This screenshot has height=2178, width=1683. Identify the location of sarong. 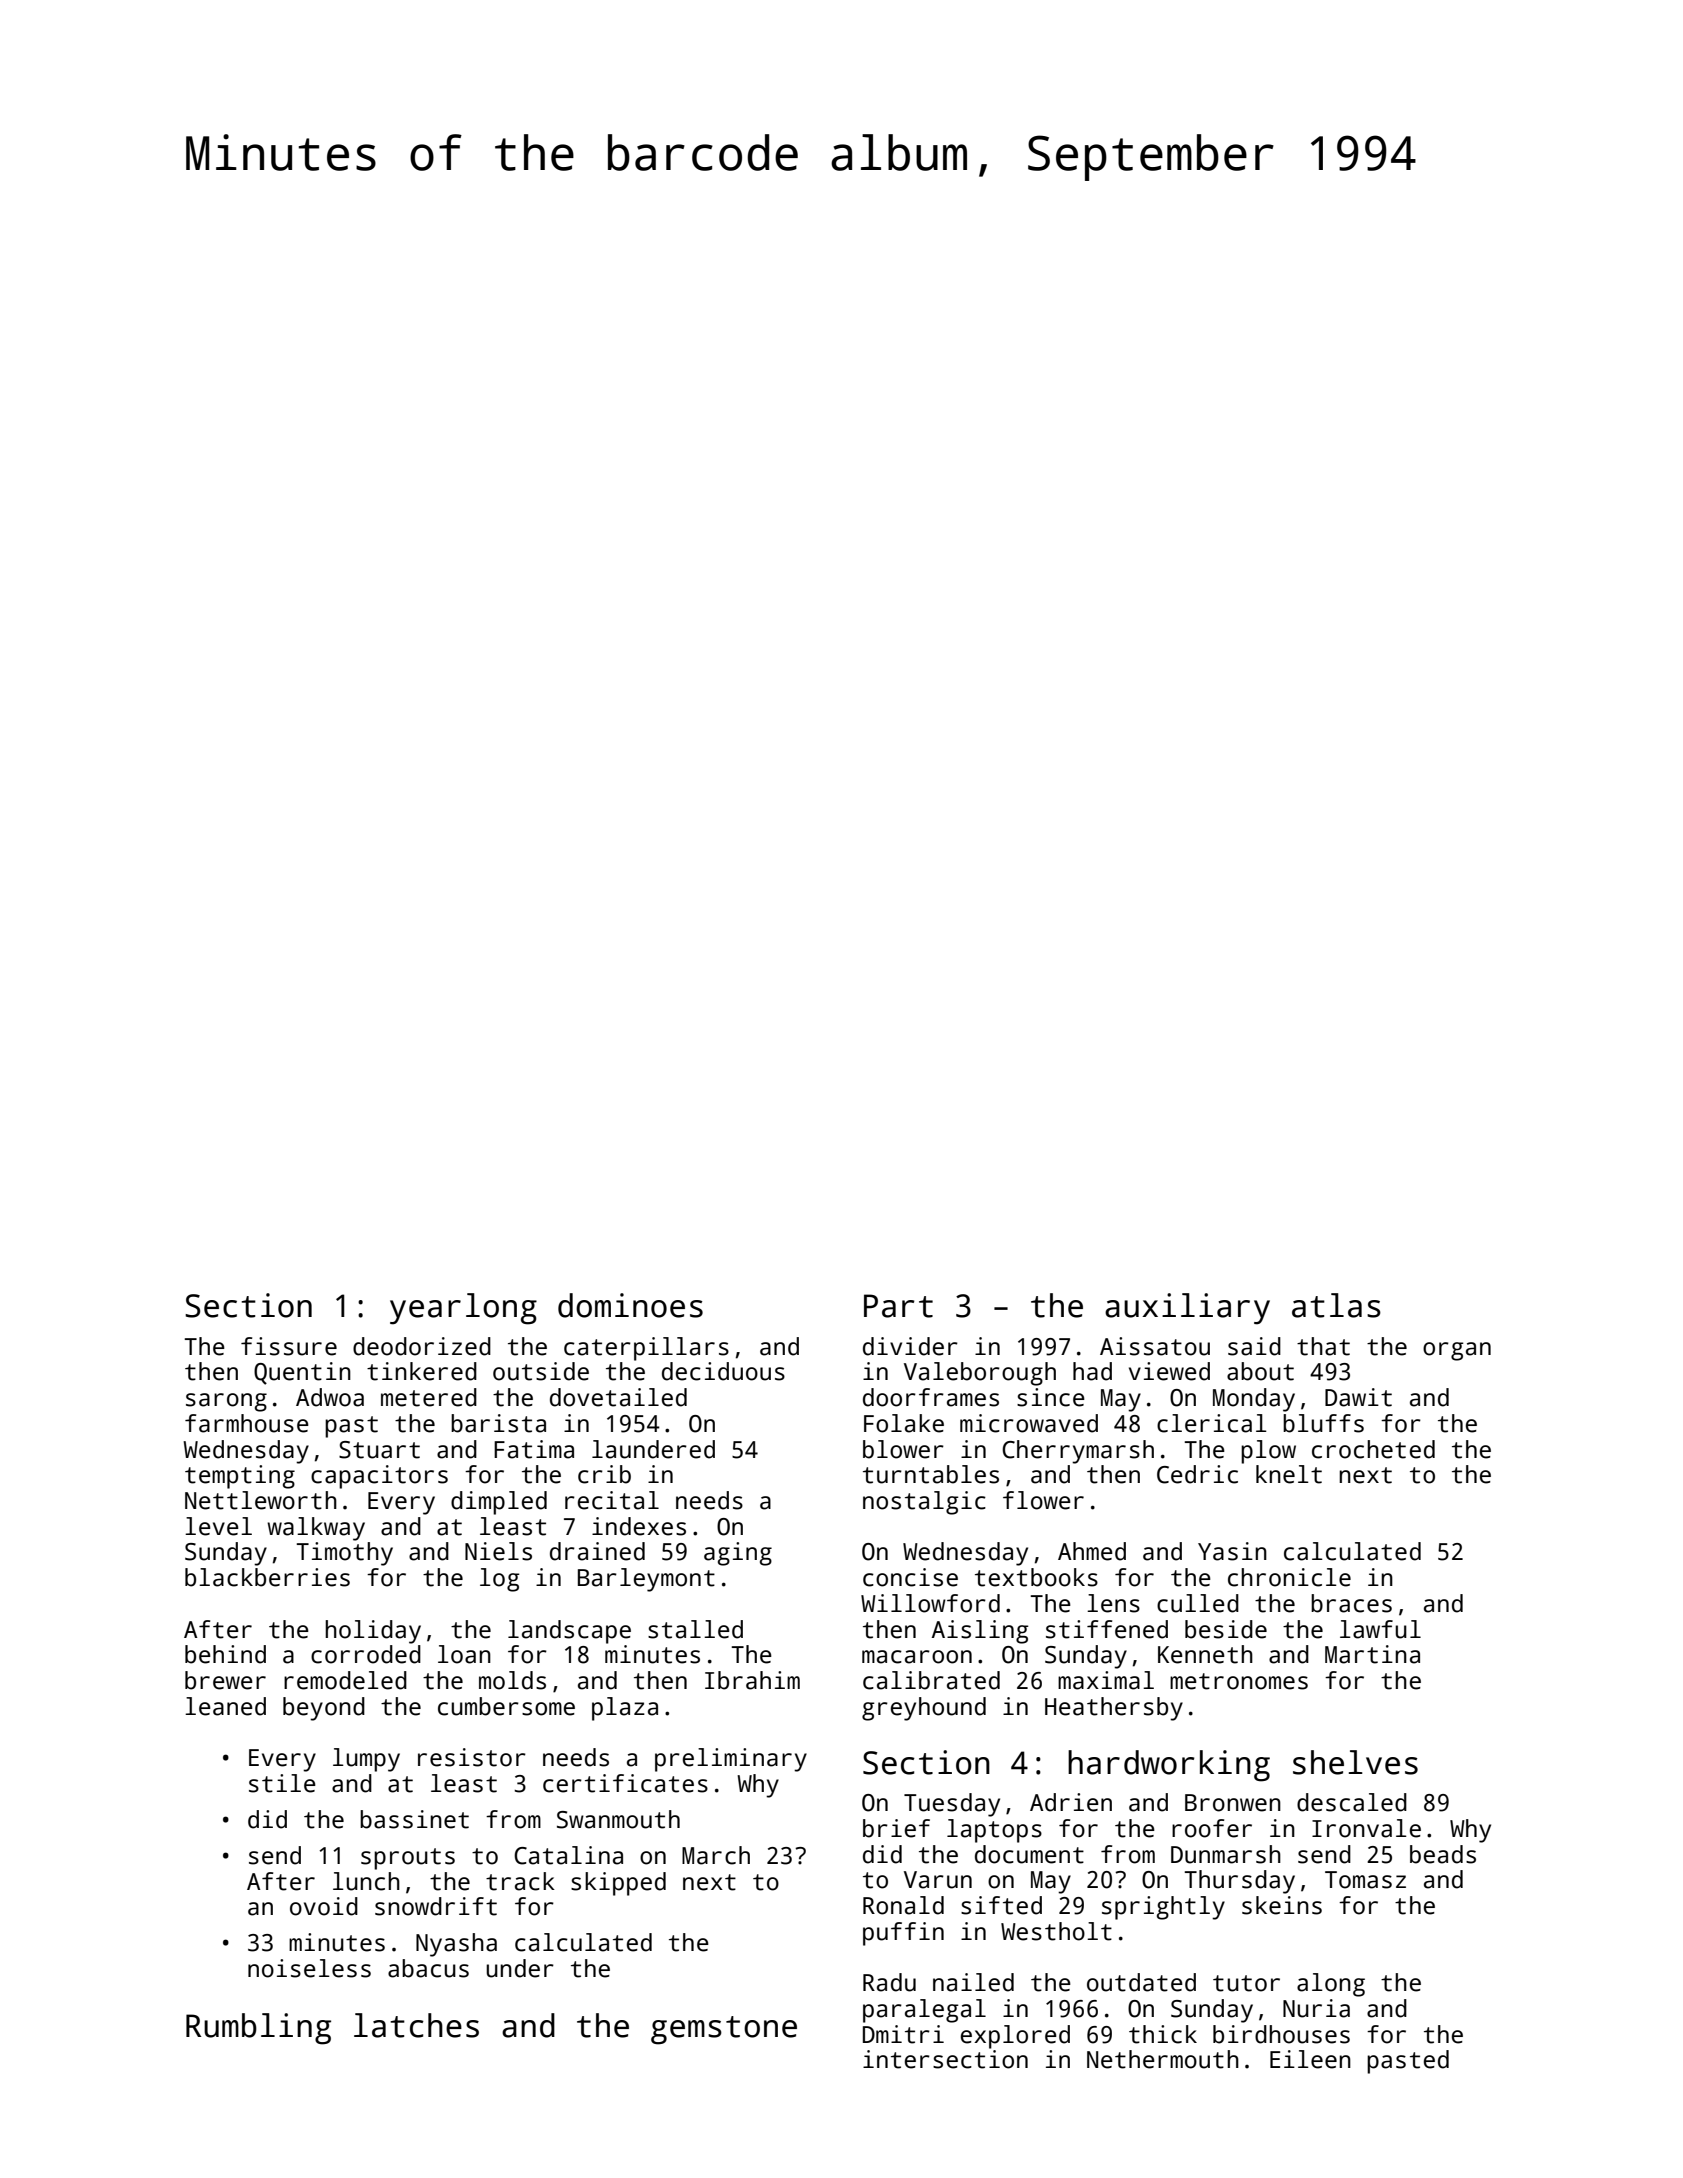
(226, 1402).
